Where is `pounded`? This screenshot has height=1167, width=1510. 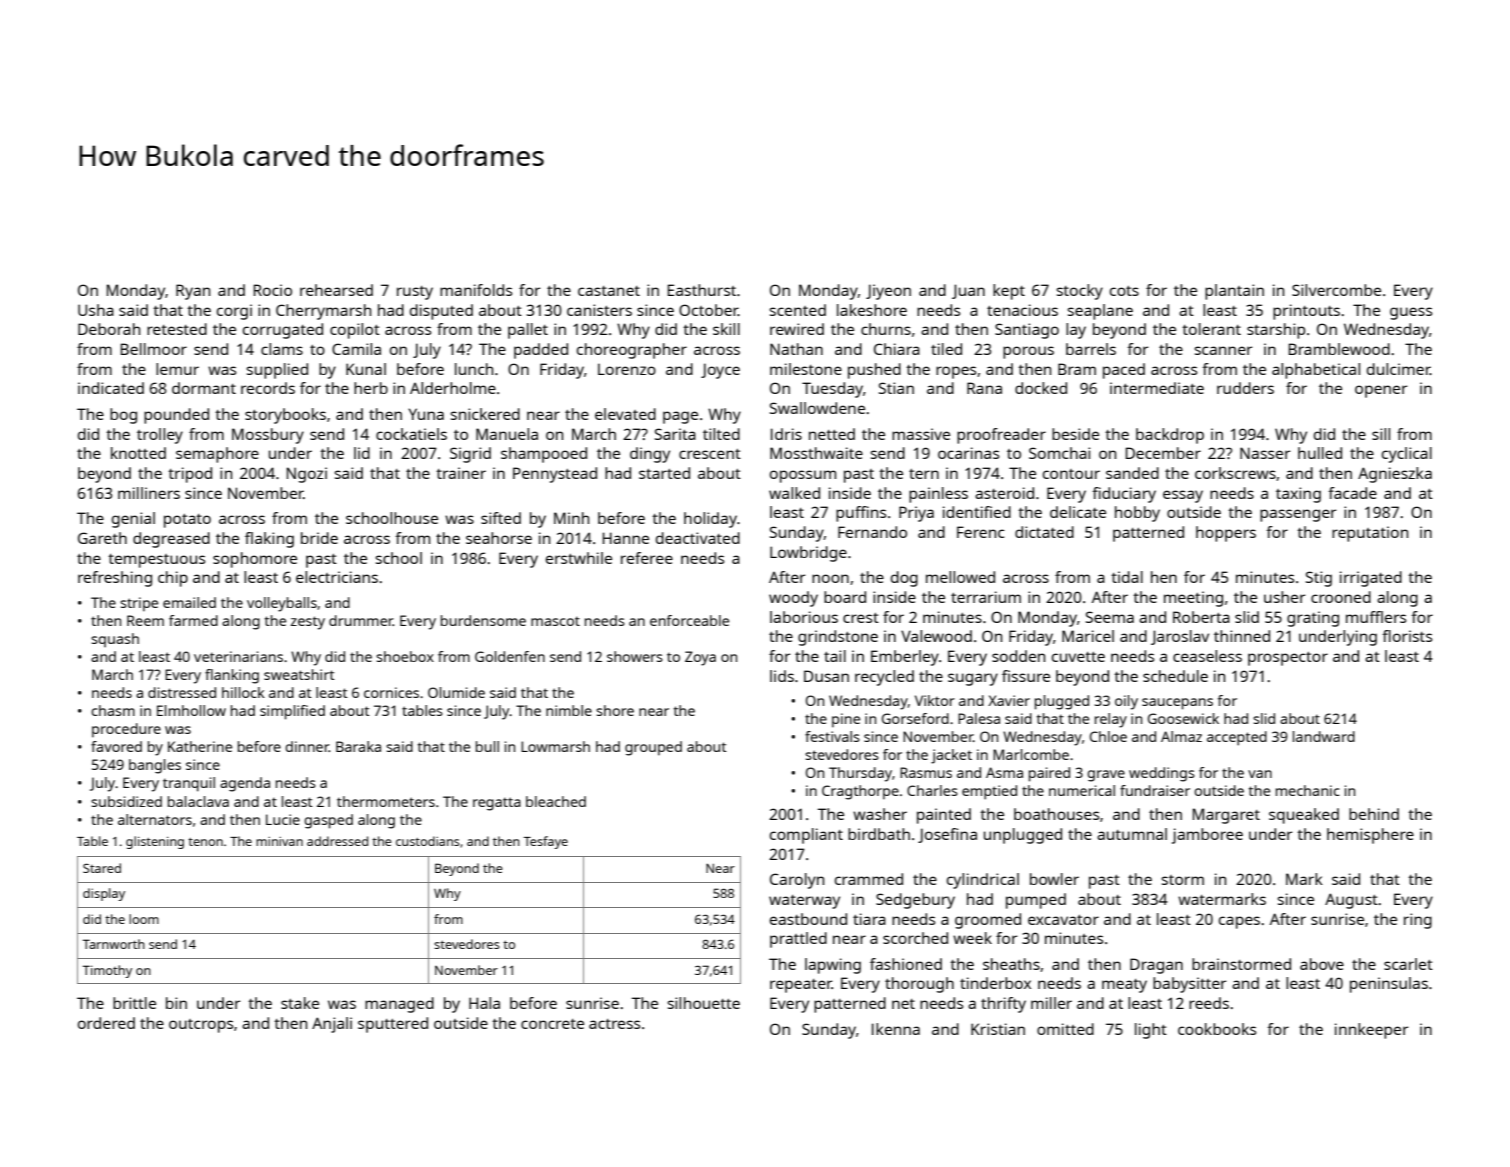
pounded is located at coordinates (176, 416).
